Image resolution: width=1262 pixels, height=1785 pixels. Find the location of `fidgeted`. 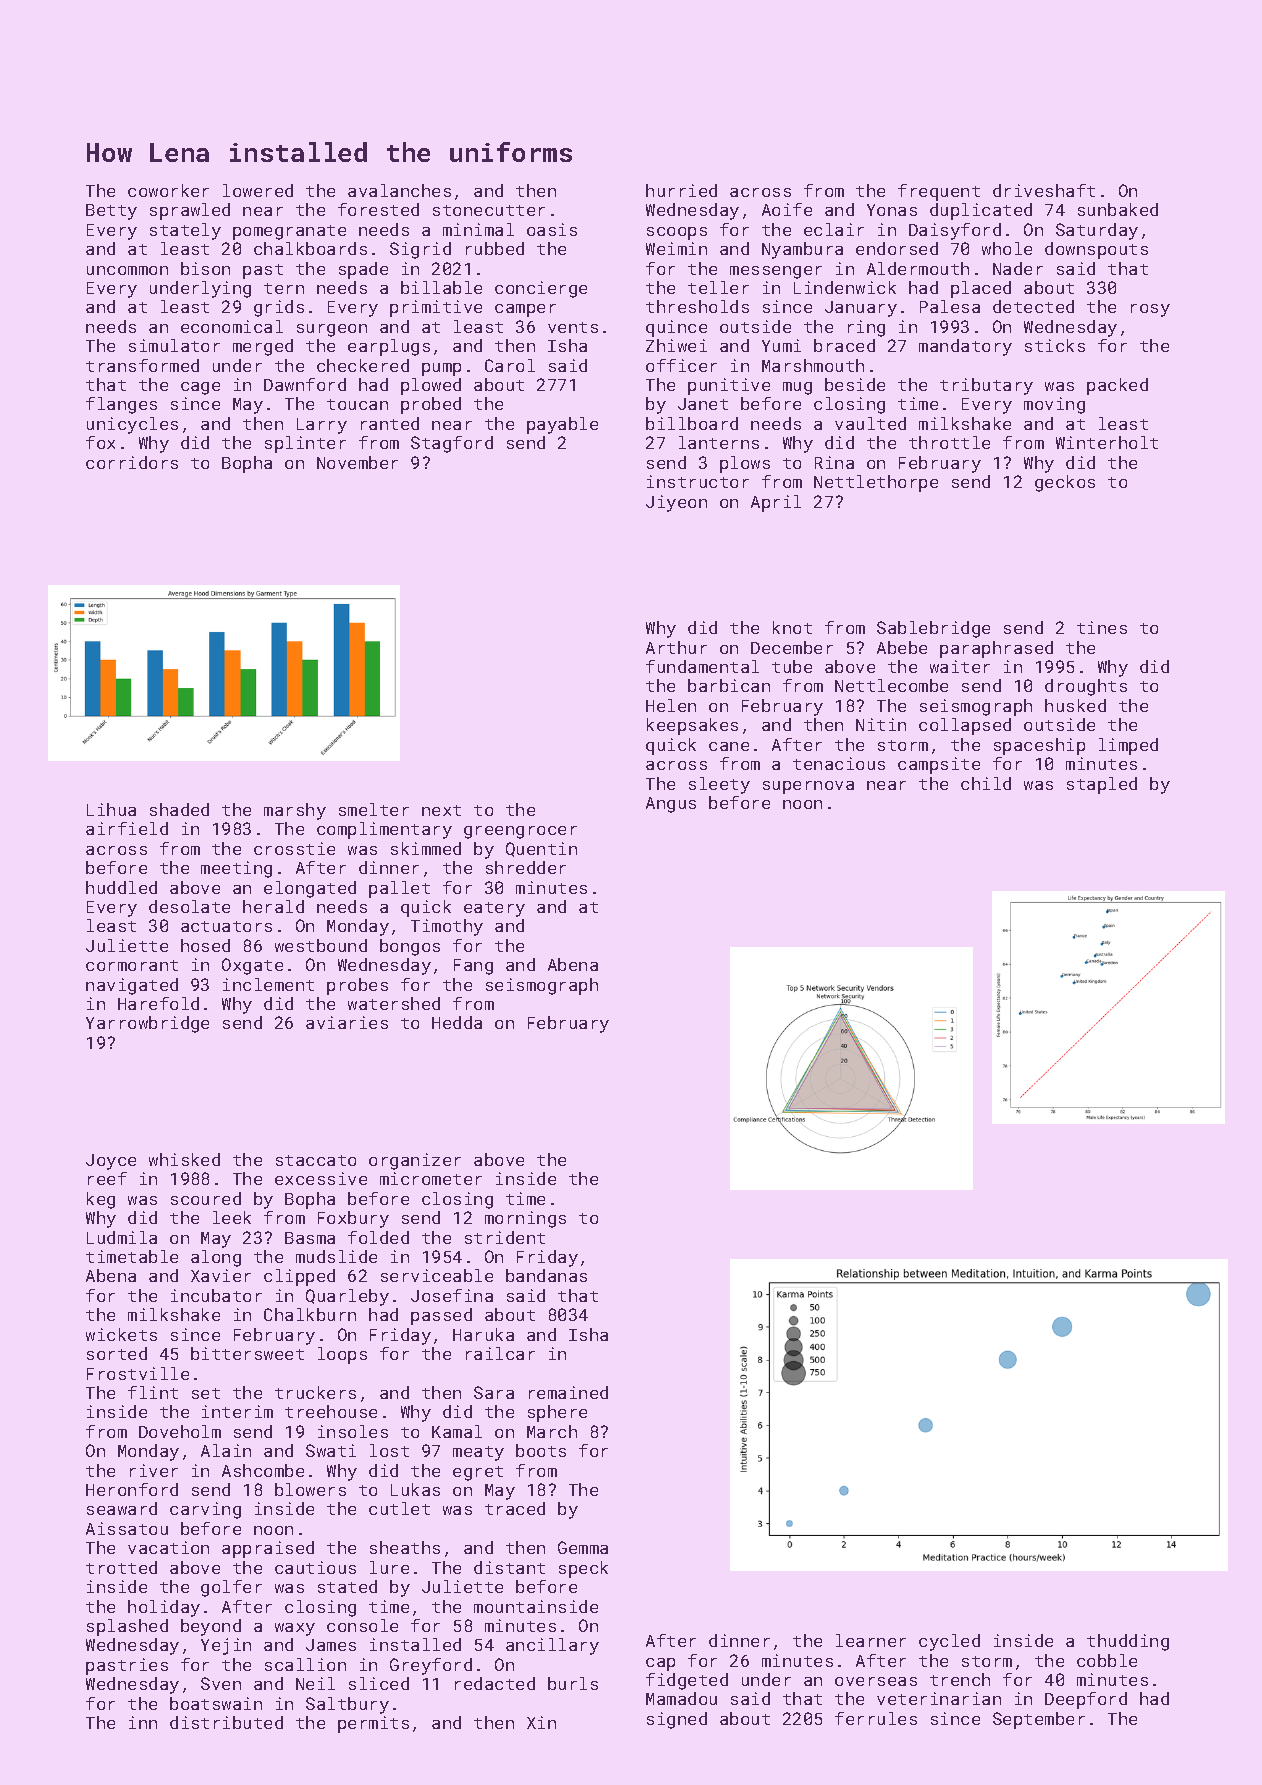

fidgeted is located at coordinates (687, 1681).
